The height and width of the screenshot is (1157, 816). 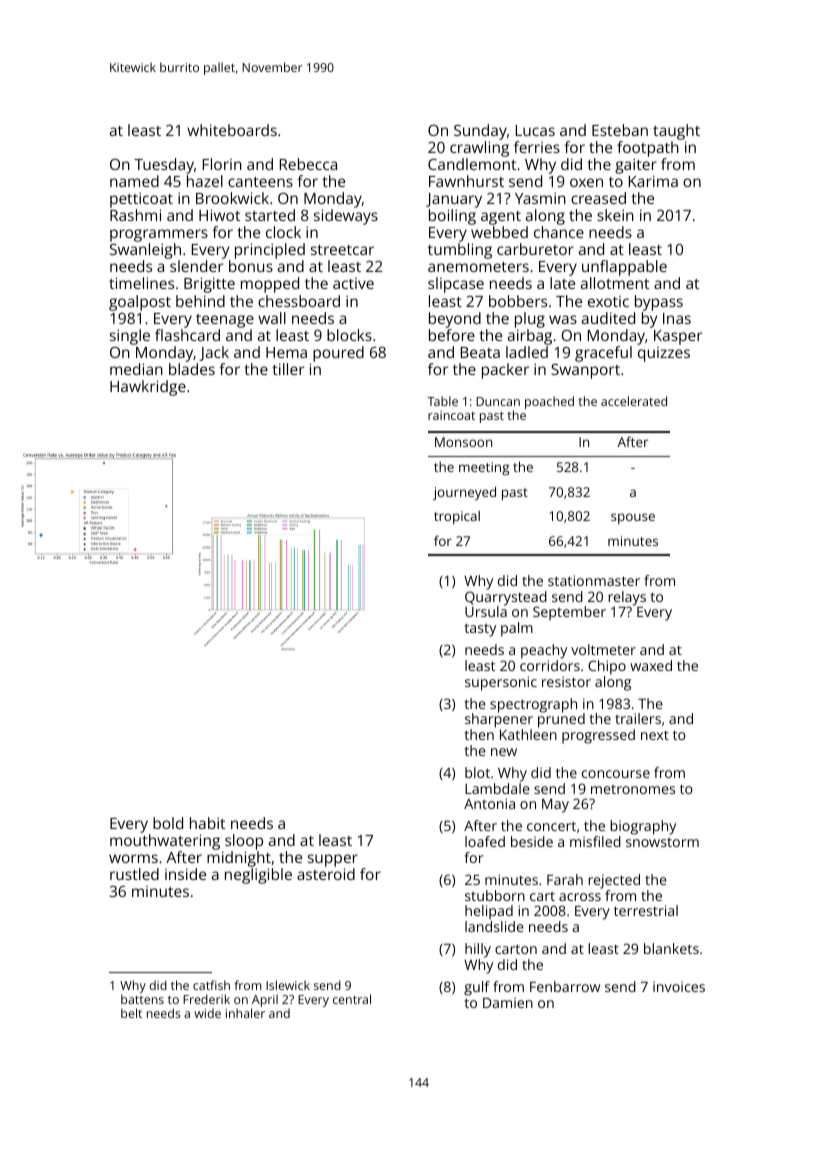 What do you see at coordinates (489, 912) in the screenshot?
I see `helipad` at bounding box center [489, 912].
